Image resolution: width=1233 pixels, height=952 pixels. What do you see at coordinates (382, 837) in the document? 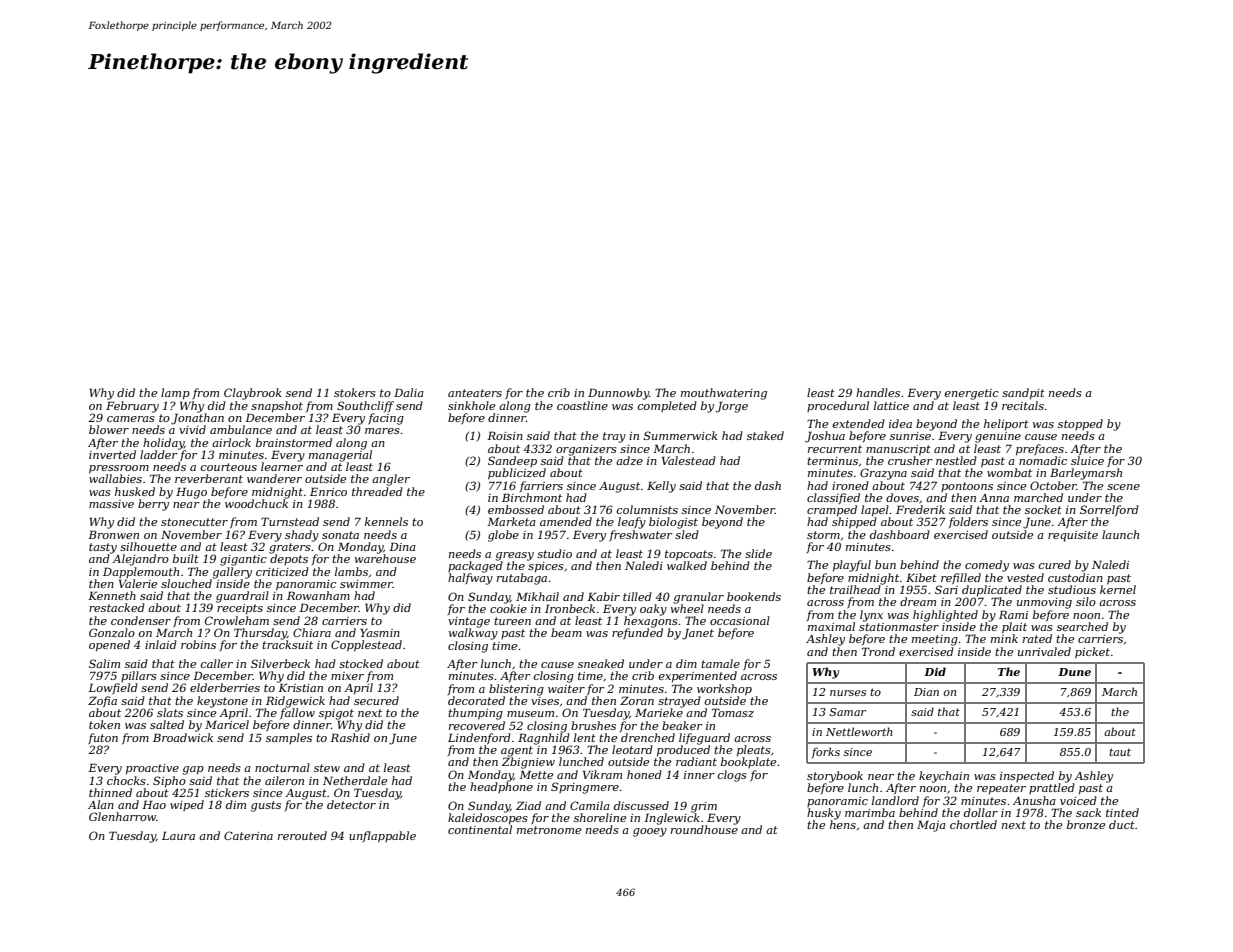
I see `unflappable` at bounding box center [382, 837].
